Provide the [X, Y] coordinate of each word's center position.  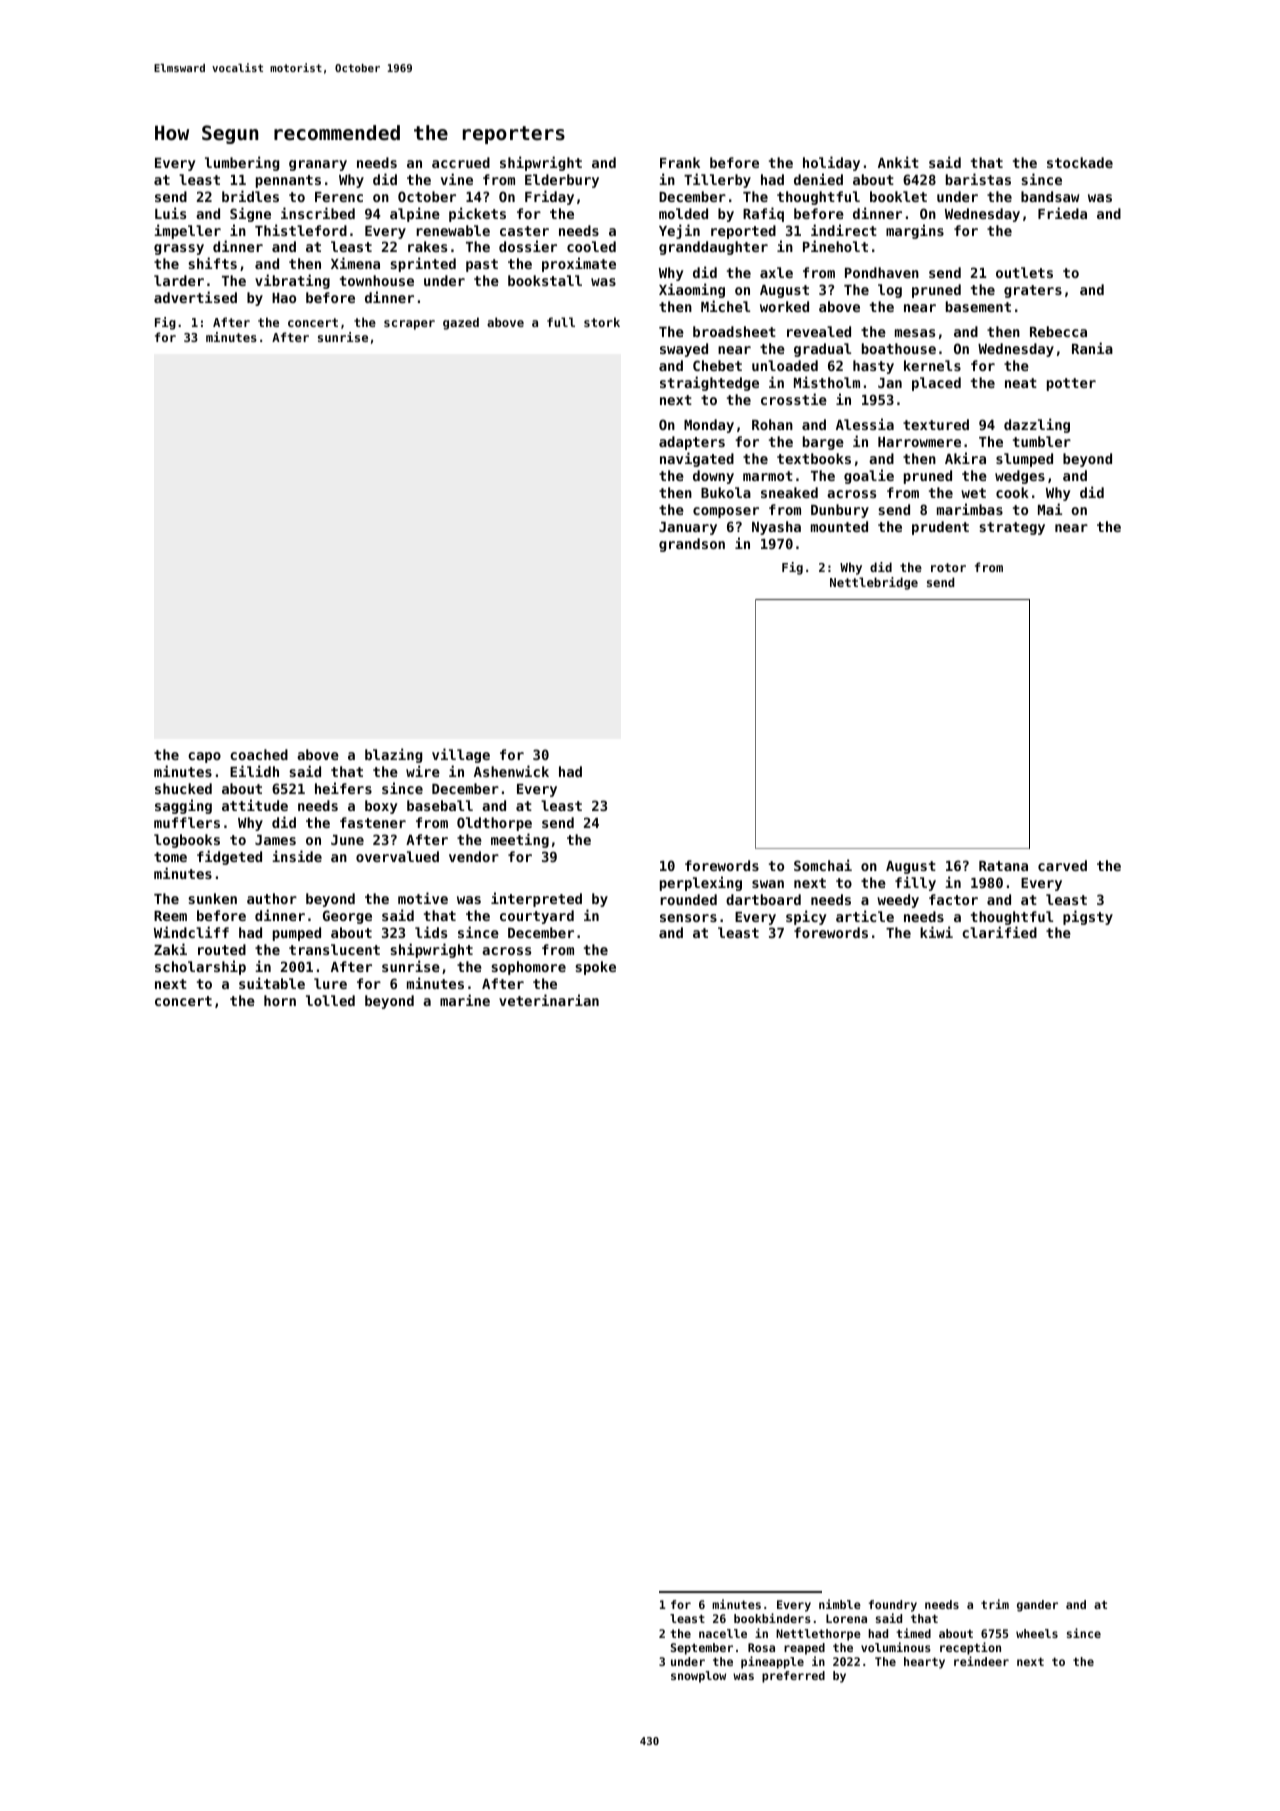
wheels [1037, 1633]
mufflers [187, 822]
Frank [680, 162]
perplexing [701, 883]
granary [318, 165]
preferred [793, 1677]
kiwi [936, 932]
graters [1033, 291]
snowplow [698, 1677]
